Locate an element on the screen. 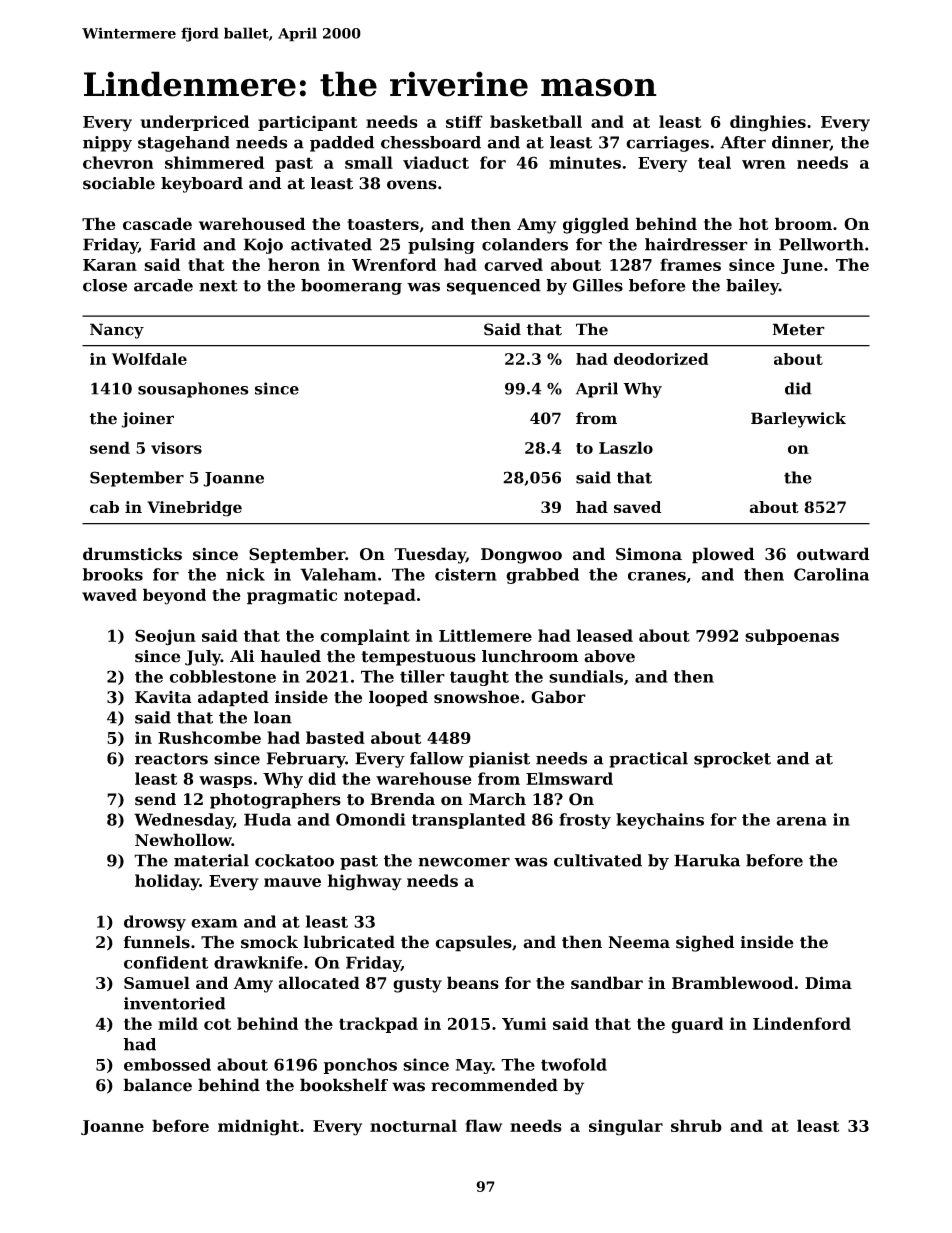 Image resolution: width=952 pixels, height=1233 pixels. nippy is located at coordinates (107, 144).
